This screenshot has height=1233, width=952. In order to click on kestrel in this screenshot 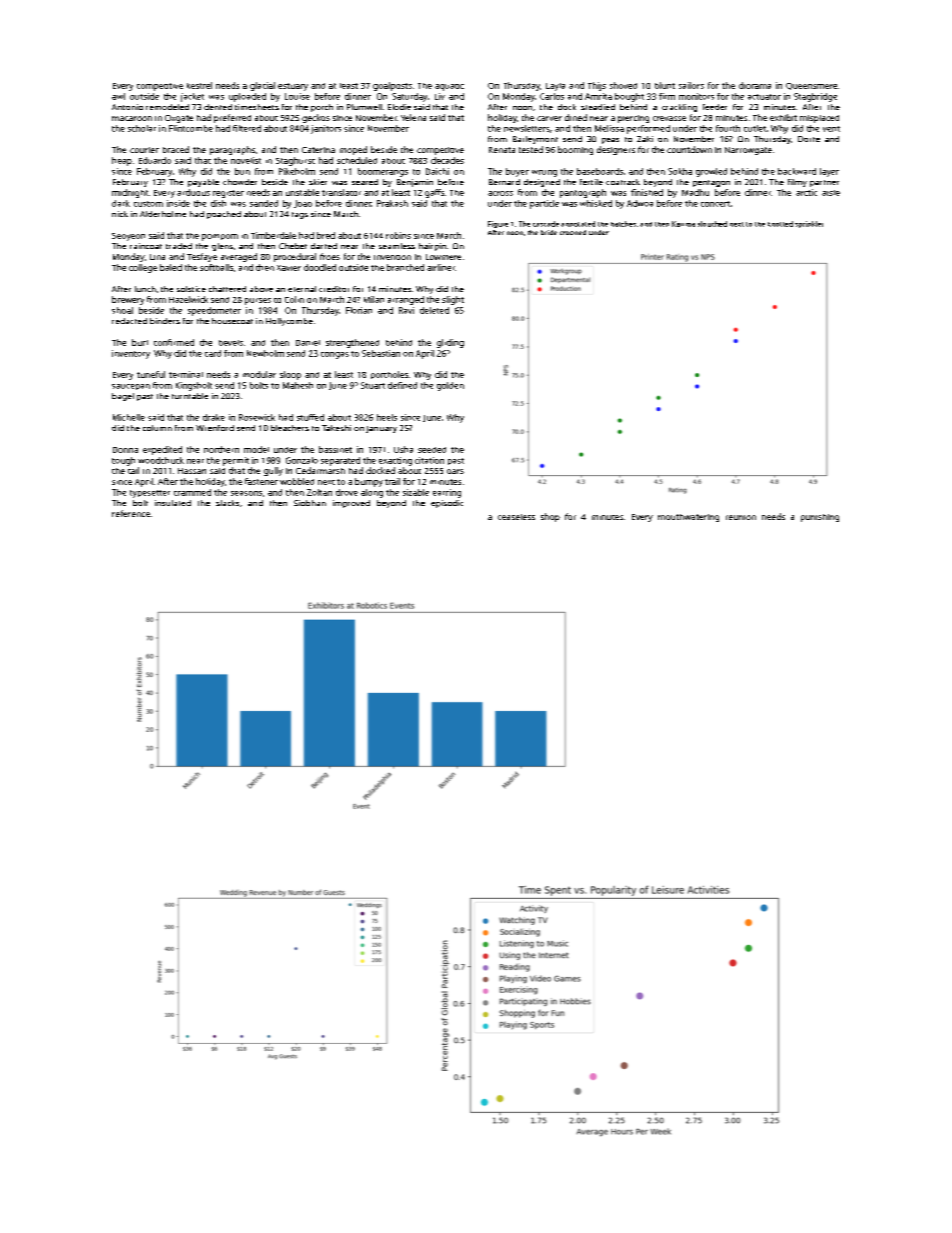, I will do `click(199, 85)`.
